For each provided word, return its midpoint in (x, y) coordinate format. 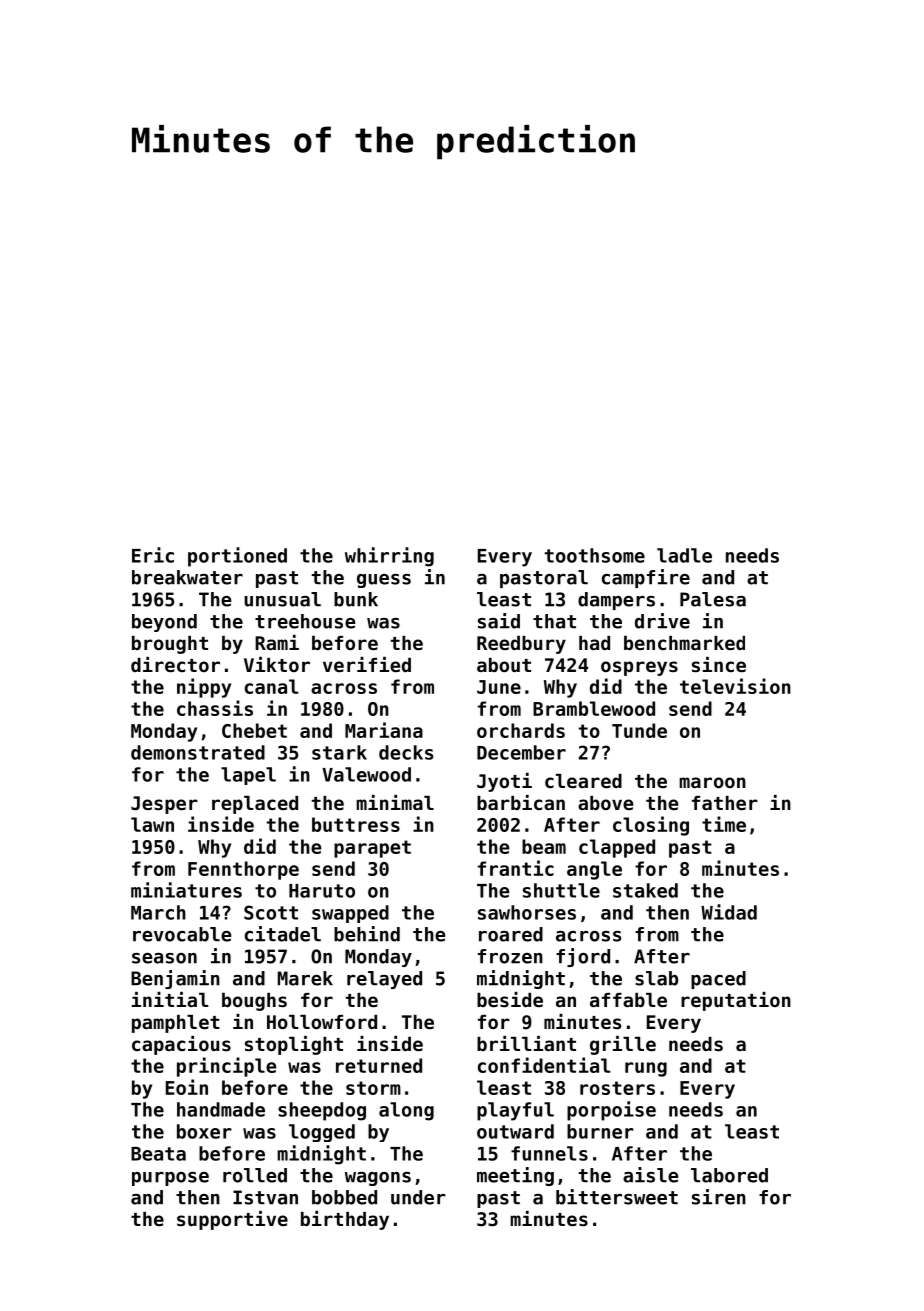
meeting (515, 1176)
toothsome (595, 555)
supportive (232, 1220)
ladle (684, 555)
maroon (712, 782)
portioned (237, 557)
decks (406, 752)
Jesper (164, 805)
